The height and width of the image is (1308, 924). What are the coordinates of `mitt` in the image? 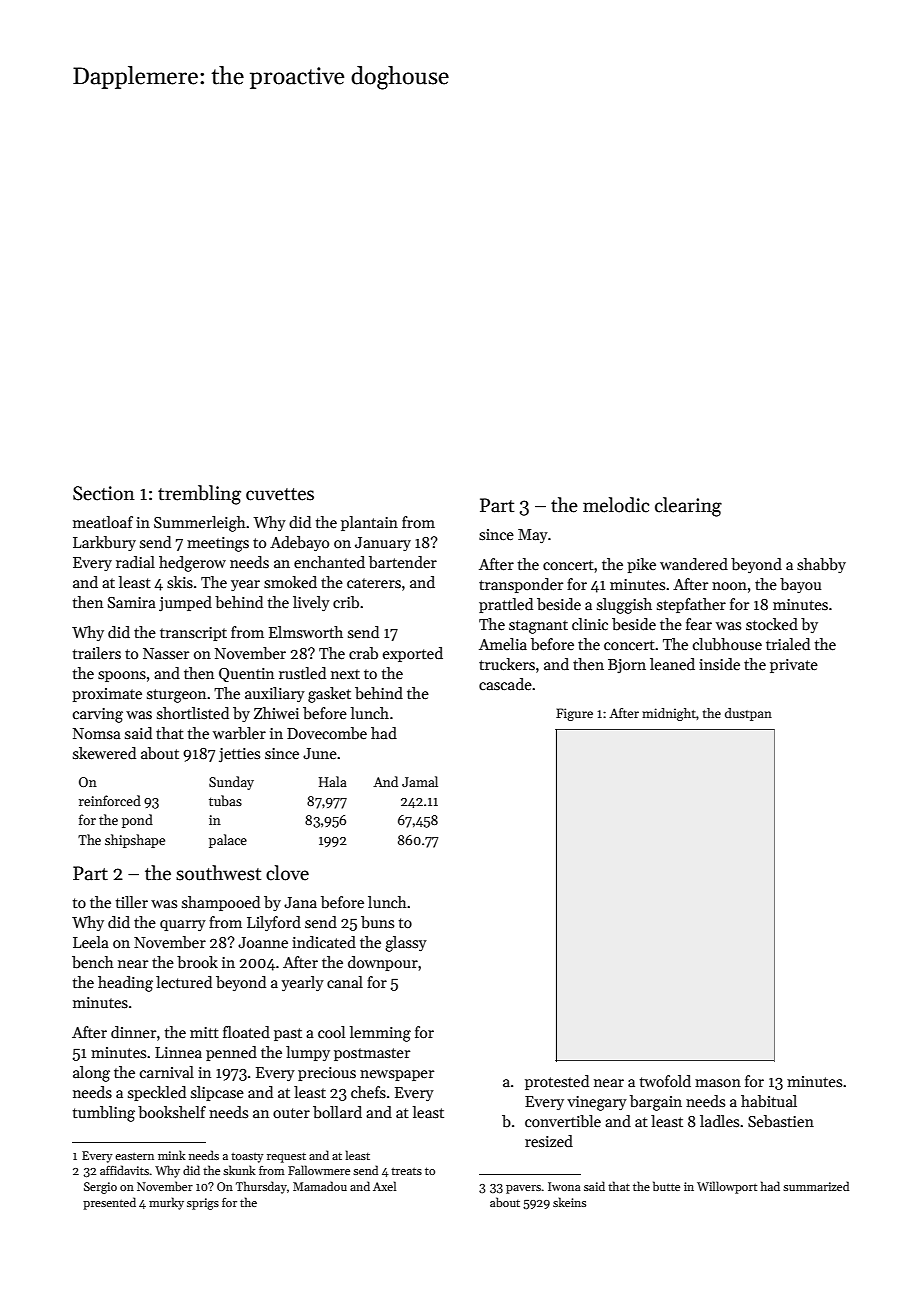 It's located at (204, 1032).
